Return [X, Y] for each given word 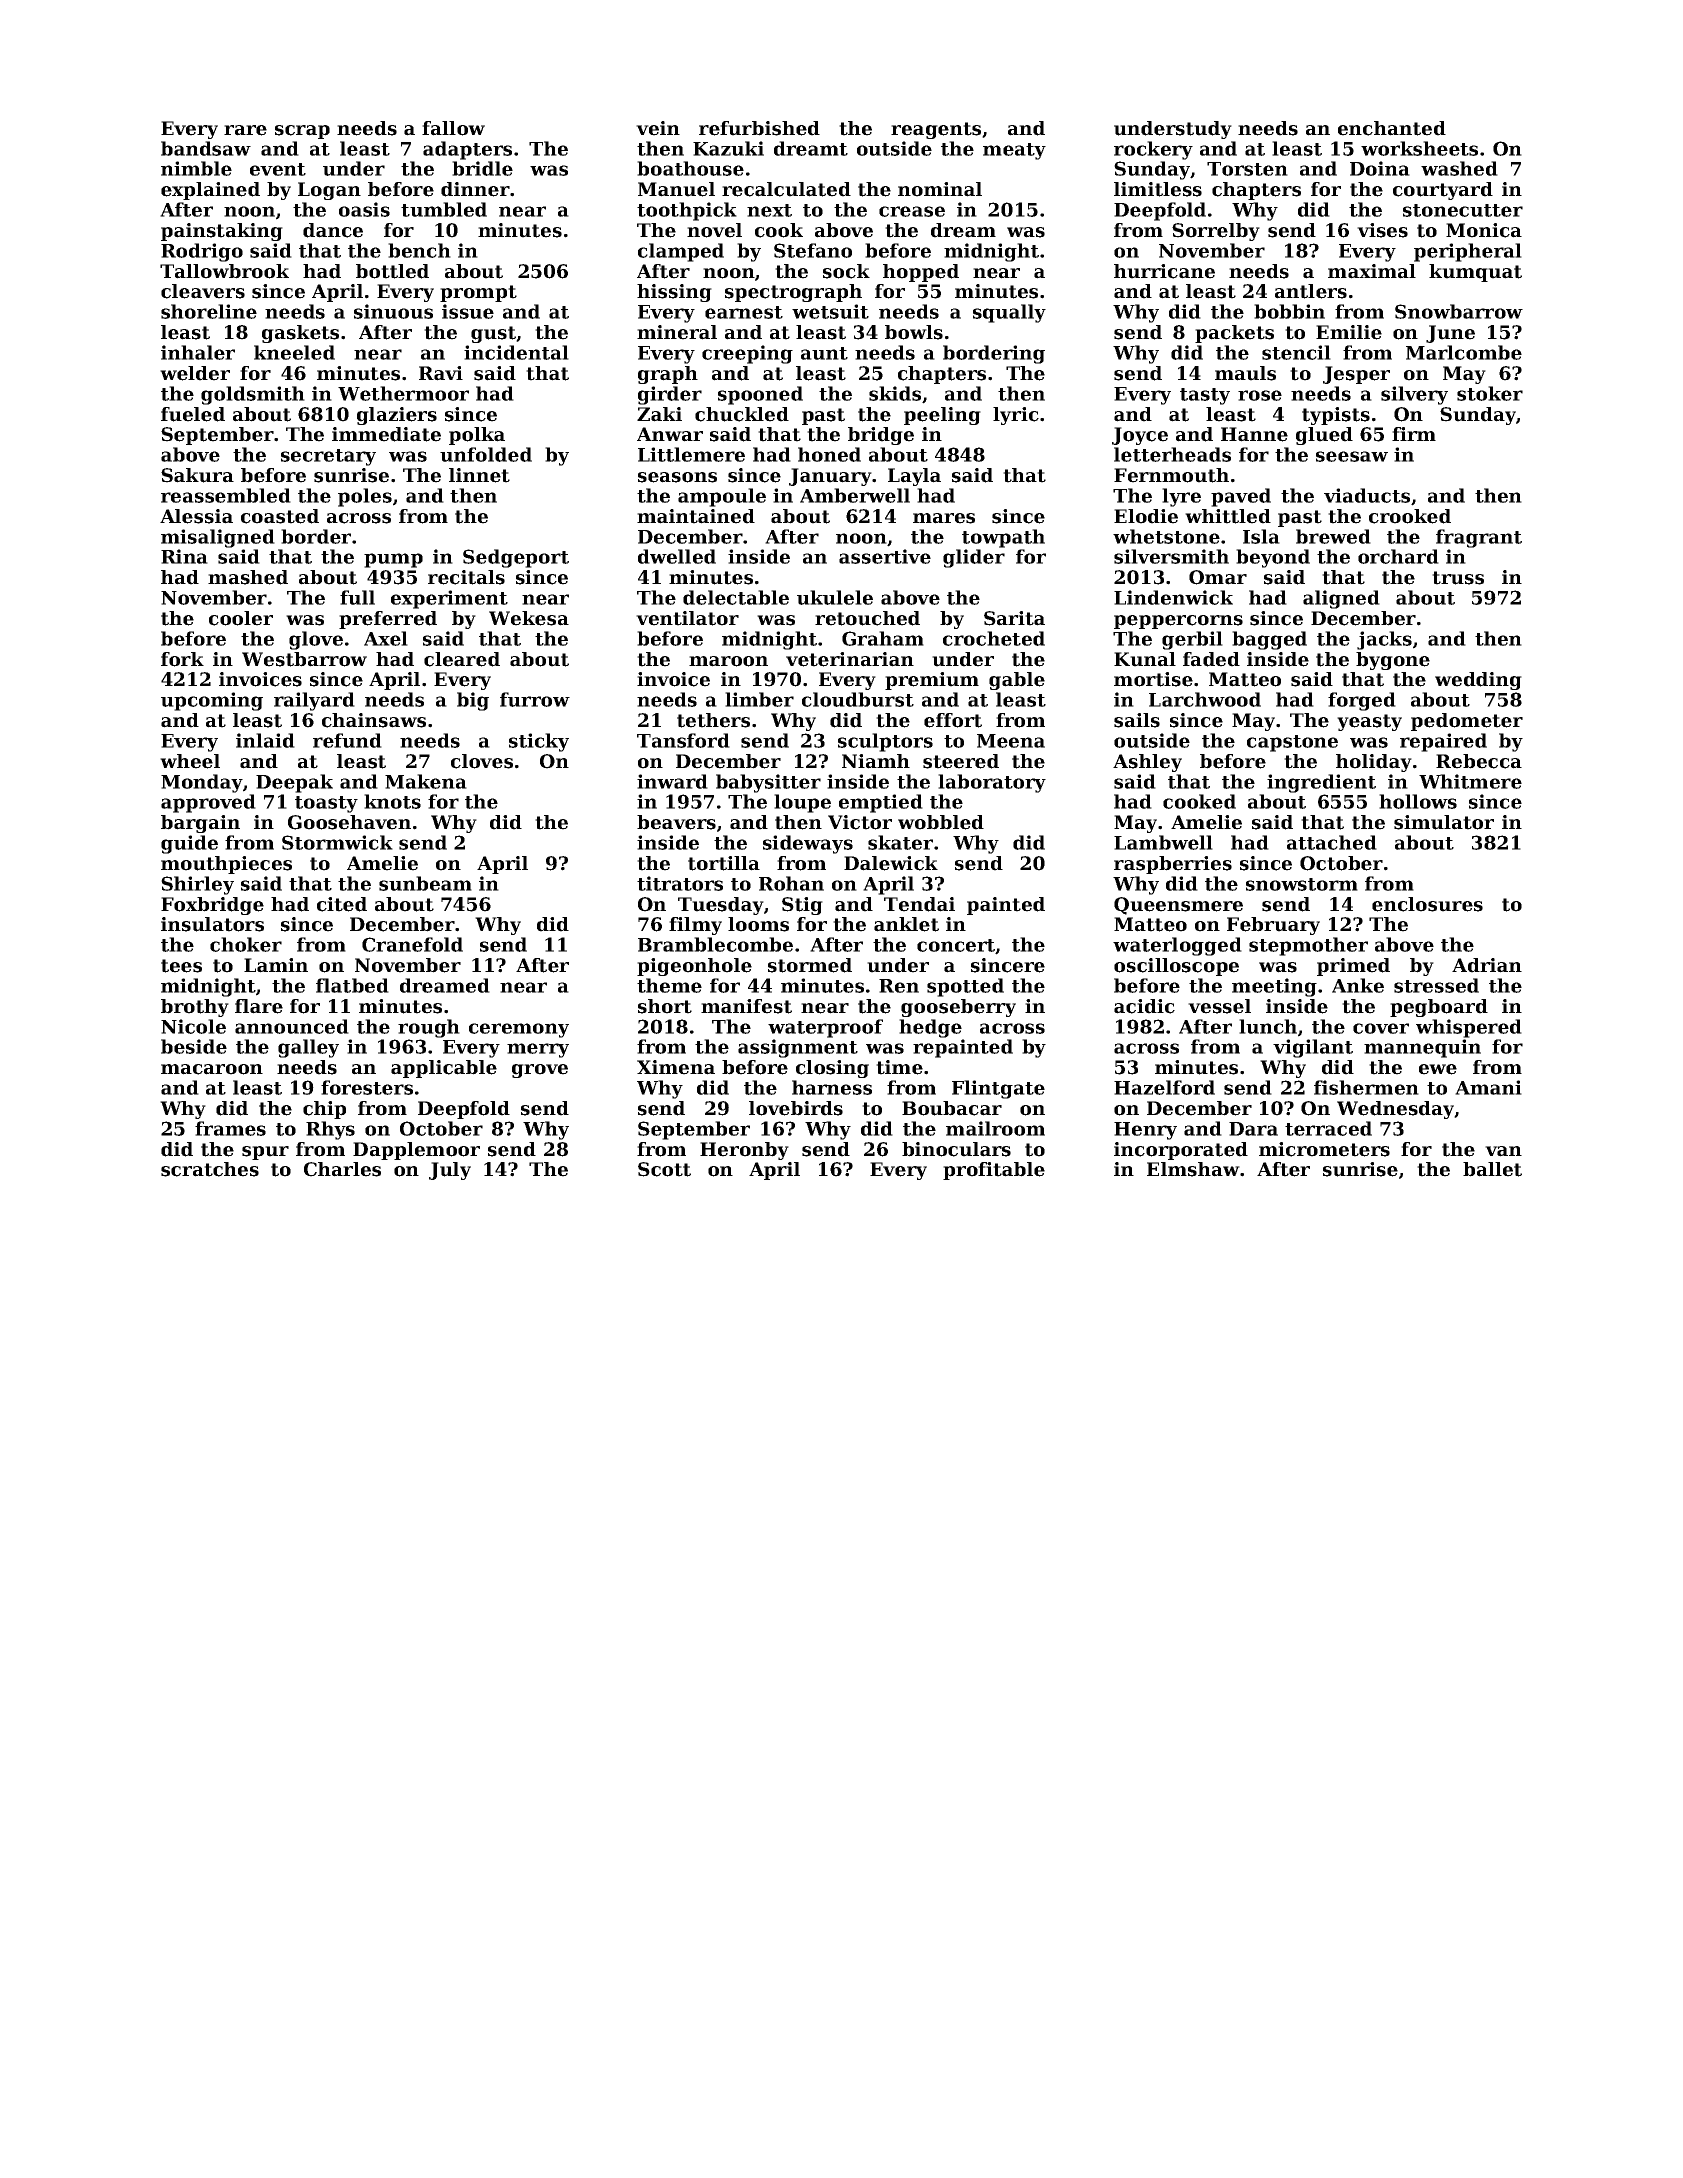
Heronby [744, 1151]
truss [1458, 578]
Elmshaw [1193, 1169]
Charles [342, 1169]
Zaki [659, 414]
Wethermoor [403, 393]
